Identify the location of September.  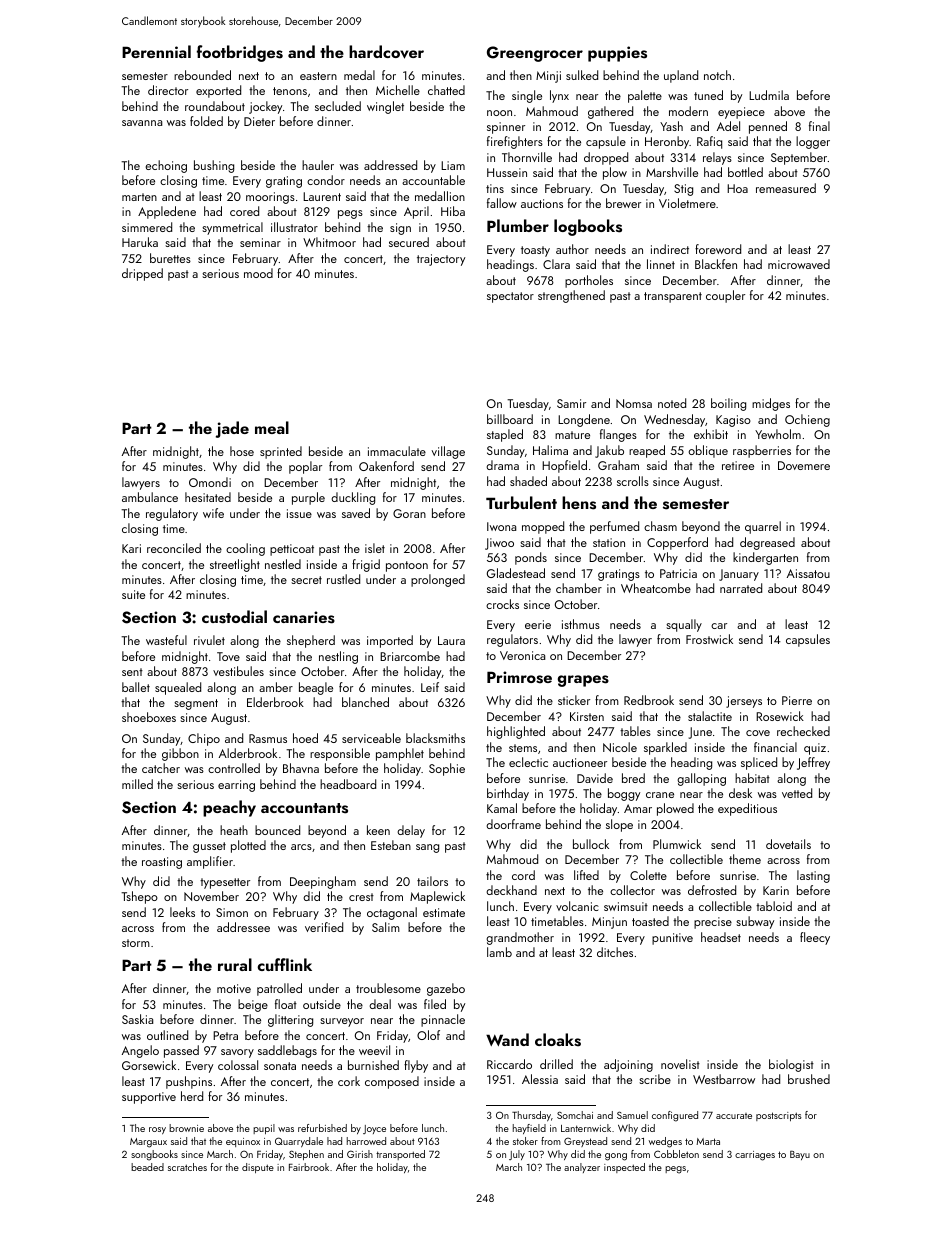
(799, 158).
